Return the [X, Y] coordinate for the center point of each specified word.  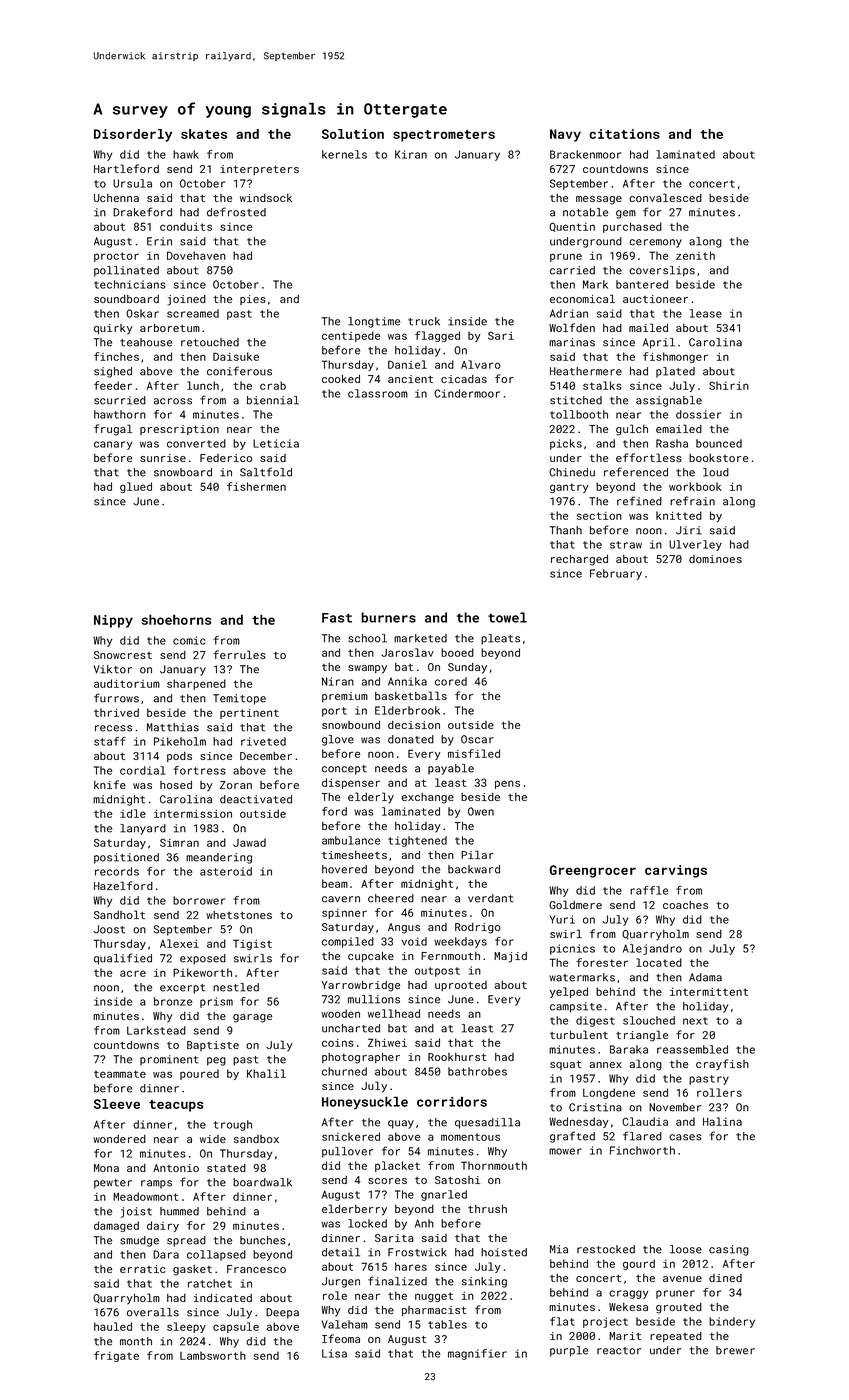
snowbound [351, 725]
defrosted [236, 212]
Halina [722, 1121]
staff [110, 741]
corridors [452, 1102]
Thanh [566, 530]
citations [625, 134]
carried [572, 270]
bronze [173, 1001]
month [136, 1341]
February [616, 574]
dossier [698, 414]
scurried [120, 400]
